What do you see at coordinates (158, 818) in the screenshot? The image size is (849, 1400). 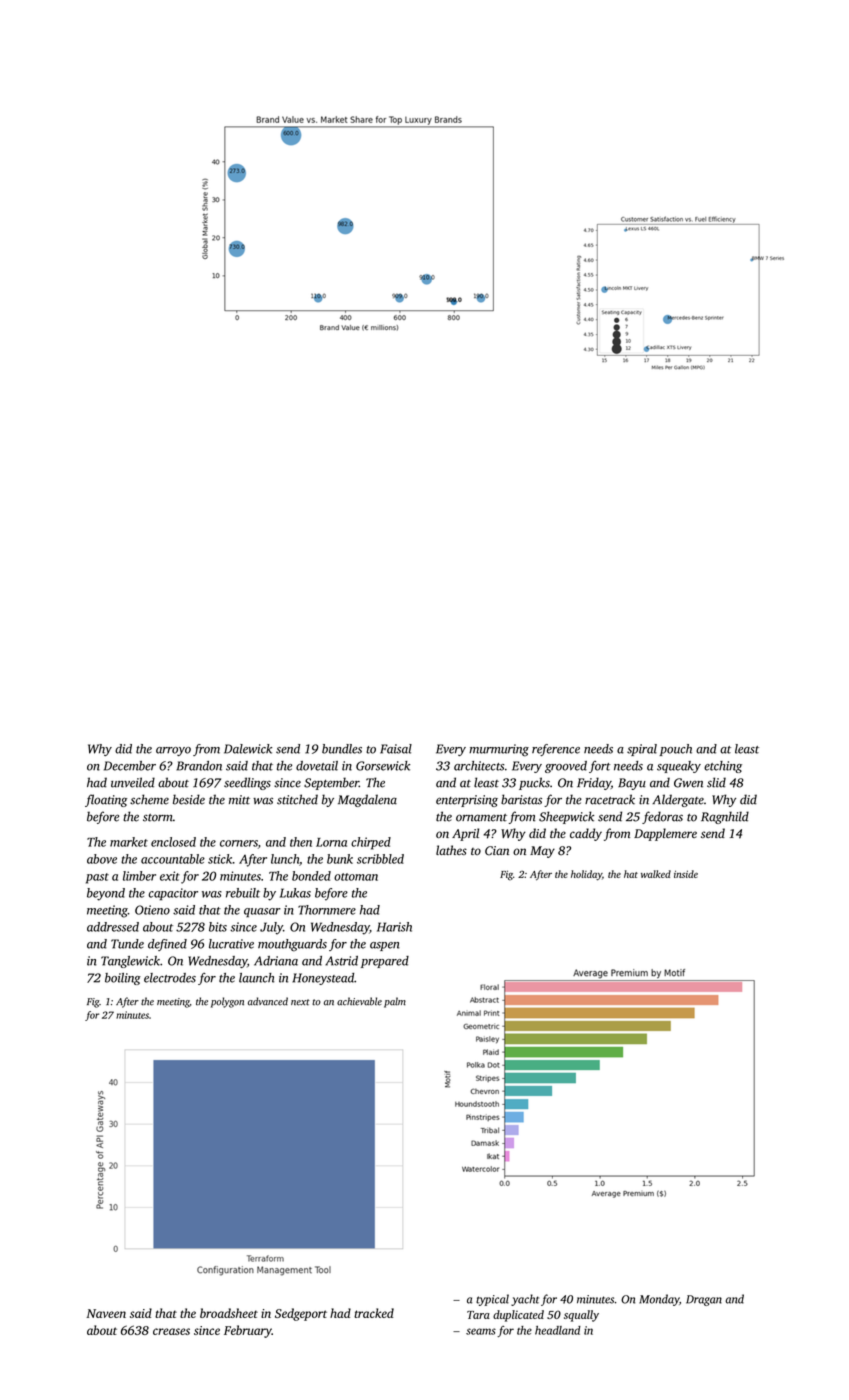 I see `storm` at bounding box center [158, 818].
